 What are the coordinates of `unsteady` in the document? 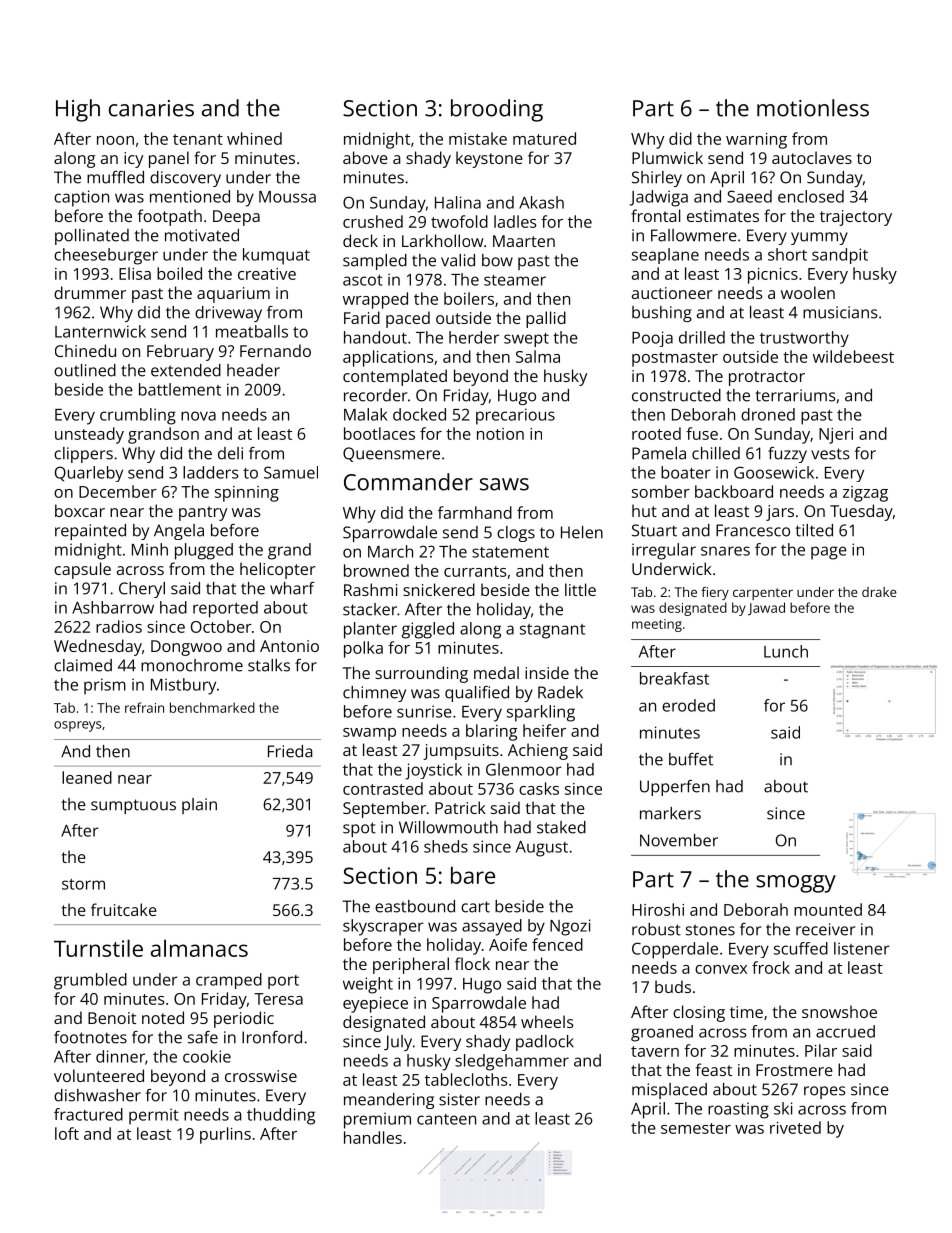 It's located at (89, 435).
